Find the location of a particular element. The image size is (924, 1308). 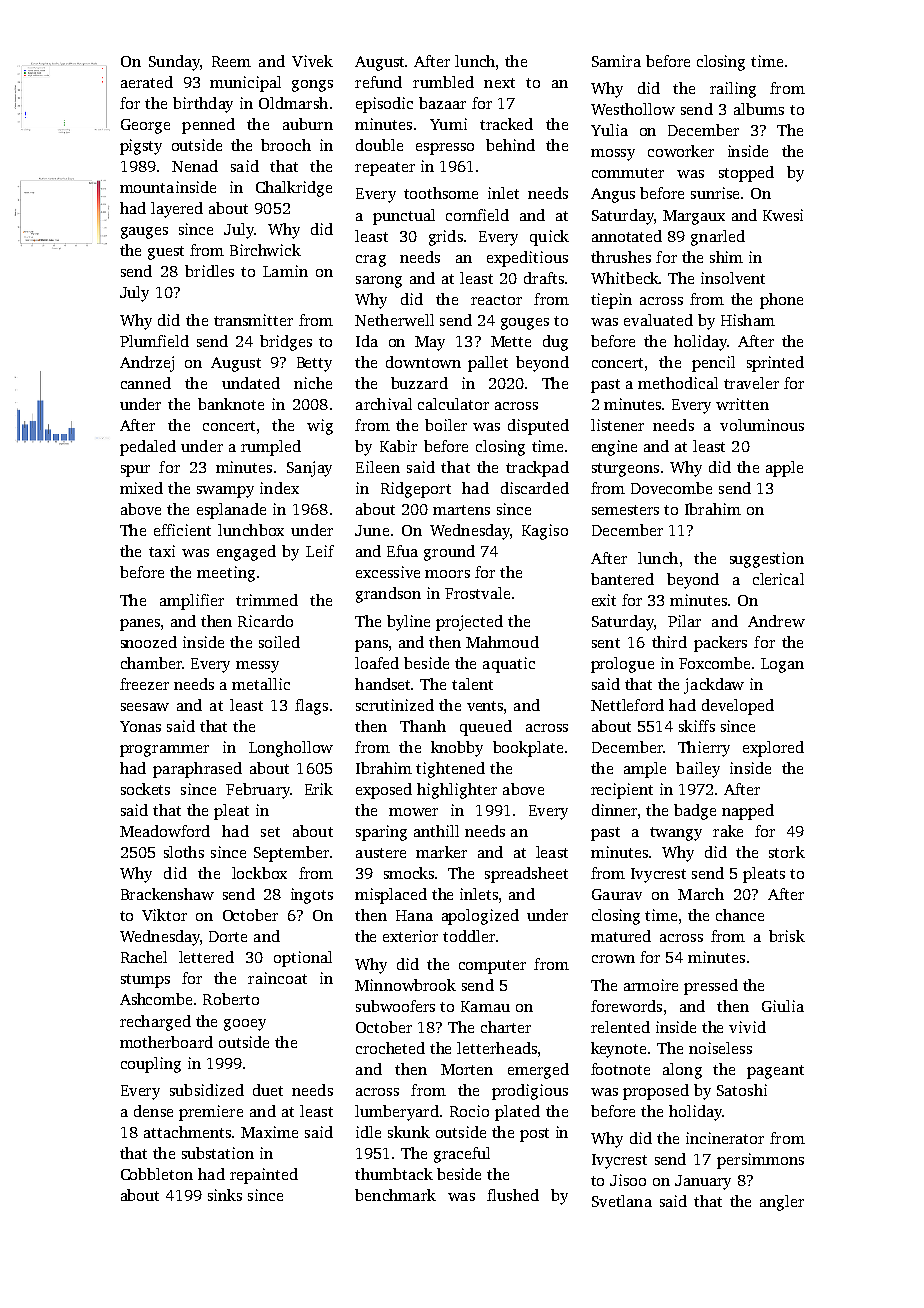

behind is located at coordinates (510, 145).
